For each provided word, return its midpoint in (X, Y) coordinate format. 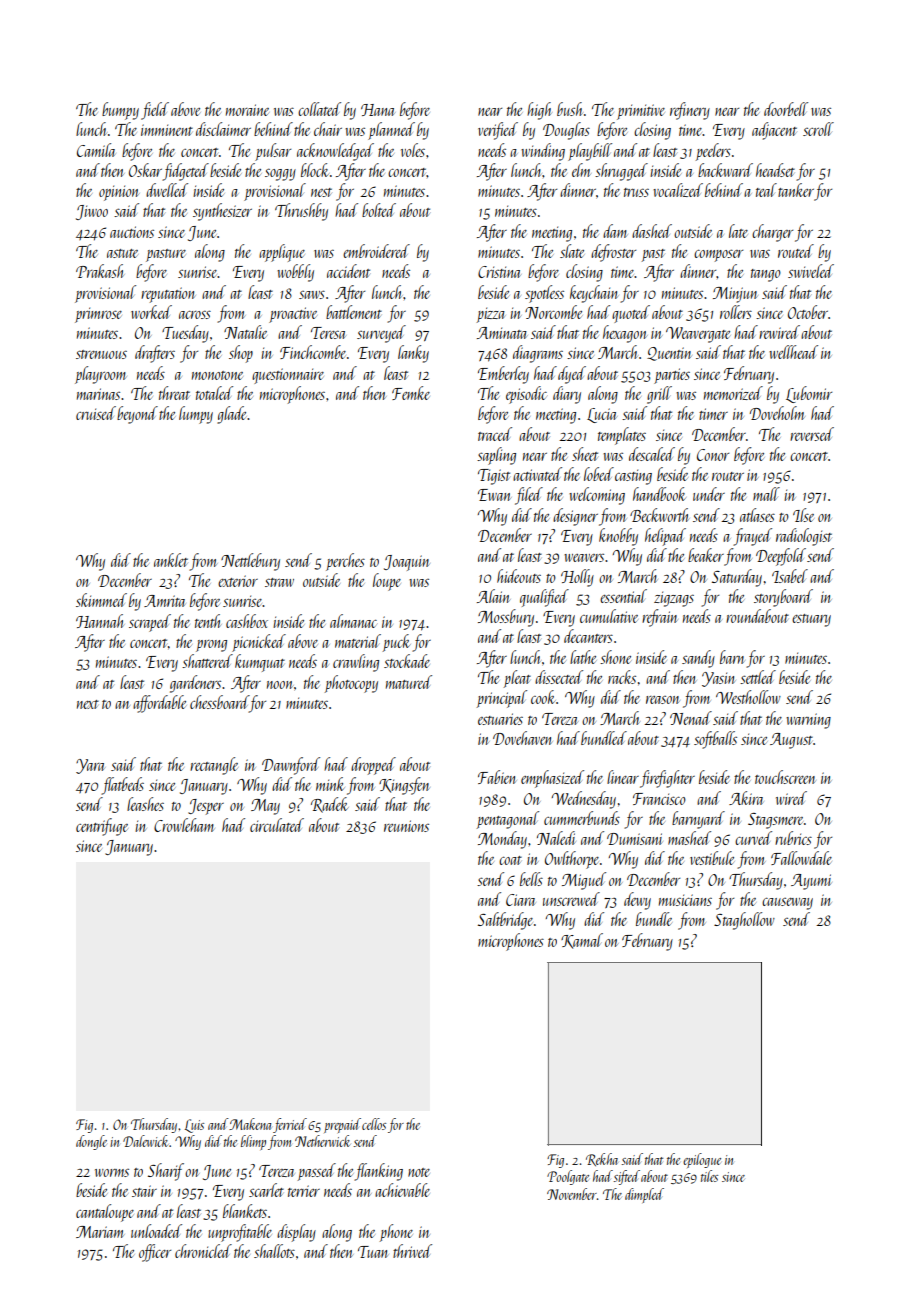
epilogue (702, 1160)
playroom (100, 375)
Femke (411, 393)
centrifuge (102, 827)
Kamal (582, 941)
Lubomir (809, 394)
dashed (652, 231)
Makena (250, 1124)
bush (570, 109)
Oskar (145, 170)
